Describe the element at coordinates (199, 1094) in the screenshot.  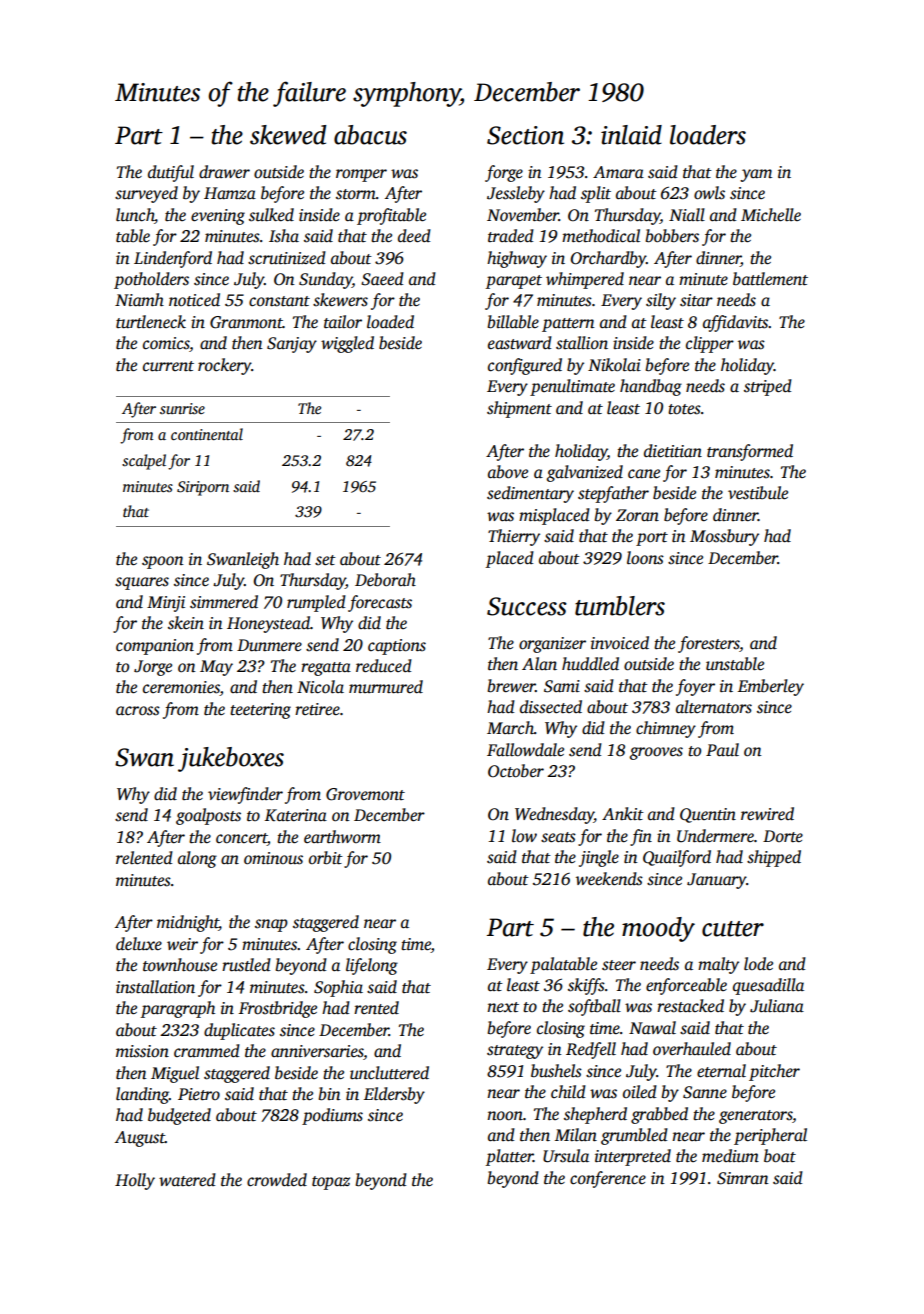
I see `Pietro` at that location.
